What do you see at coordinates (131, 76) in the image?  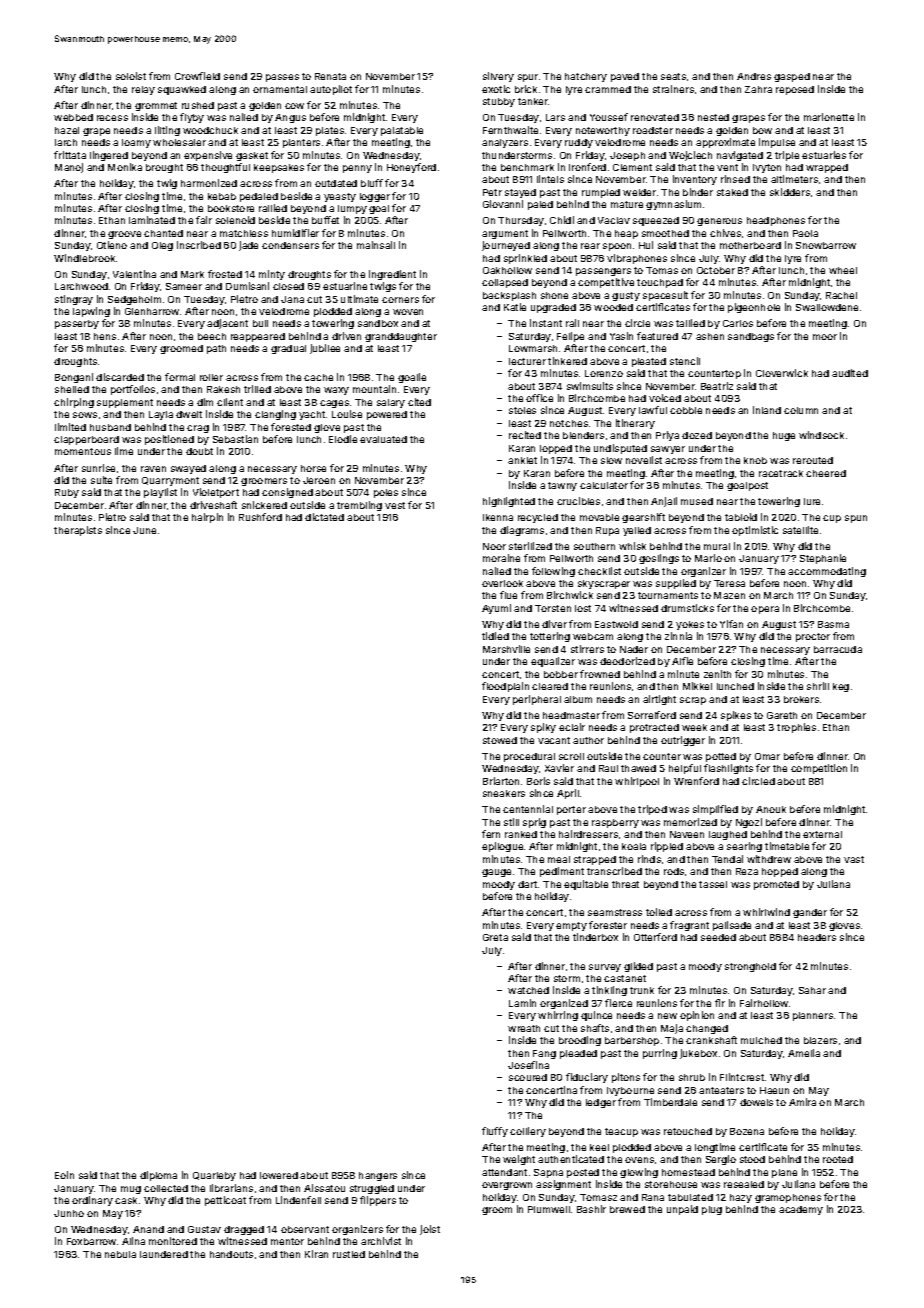 I see `soloist` at bounding box center [131, 76].
